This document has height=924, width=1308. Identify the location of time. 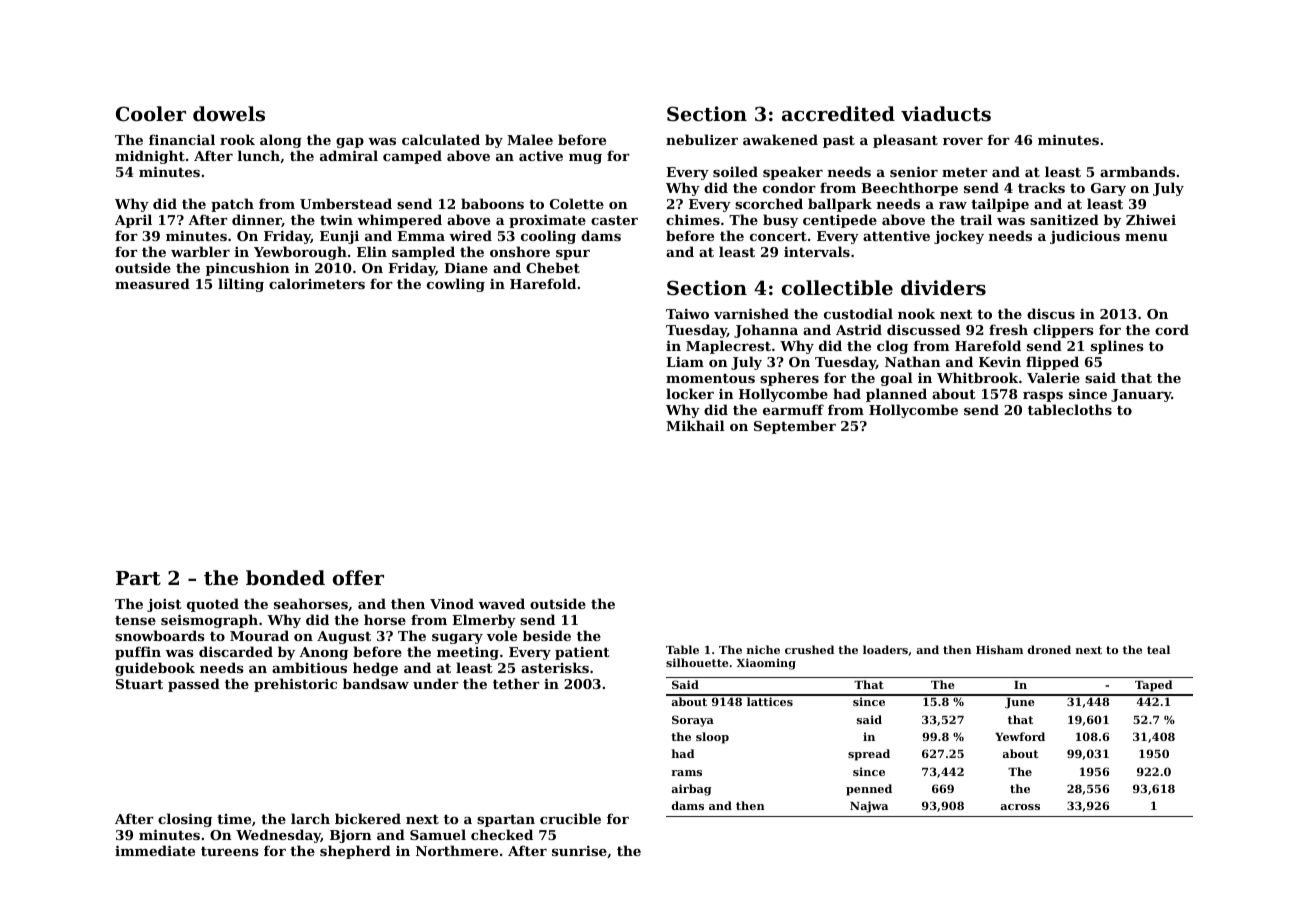
(234, 819).
